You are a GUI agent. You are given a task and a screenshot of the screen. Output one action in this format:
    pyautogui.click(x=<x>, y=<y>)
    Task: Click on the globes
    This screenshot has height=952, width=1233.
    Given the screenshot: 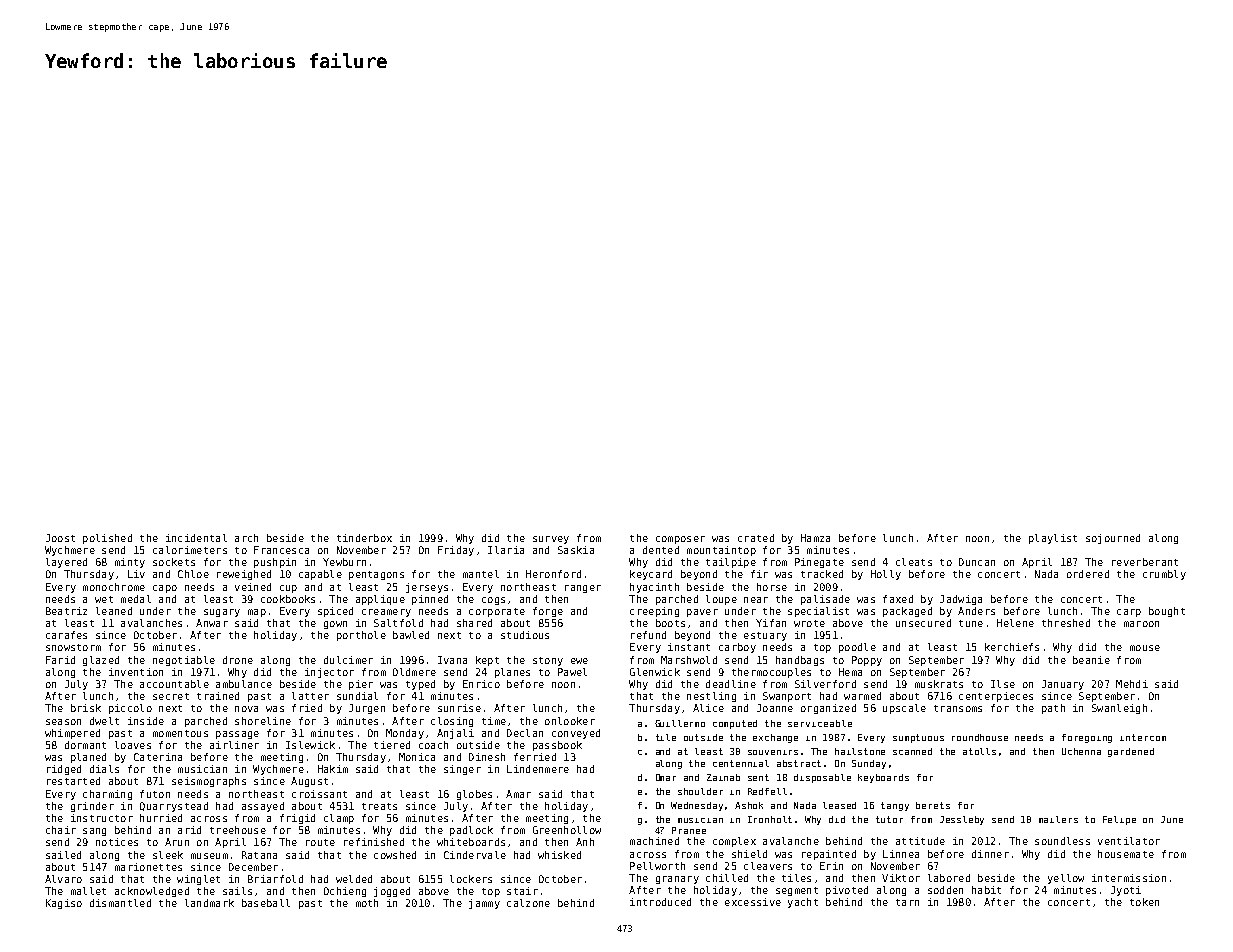 What is the action you would take?
    pyautogui.click(x=474, y=795)
